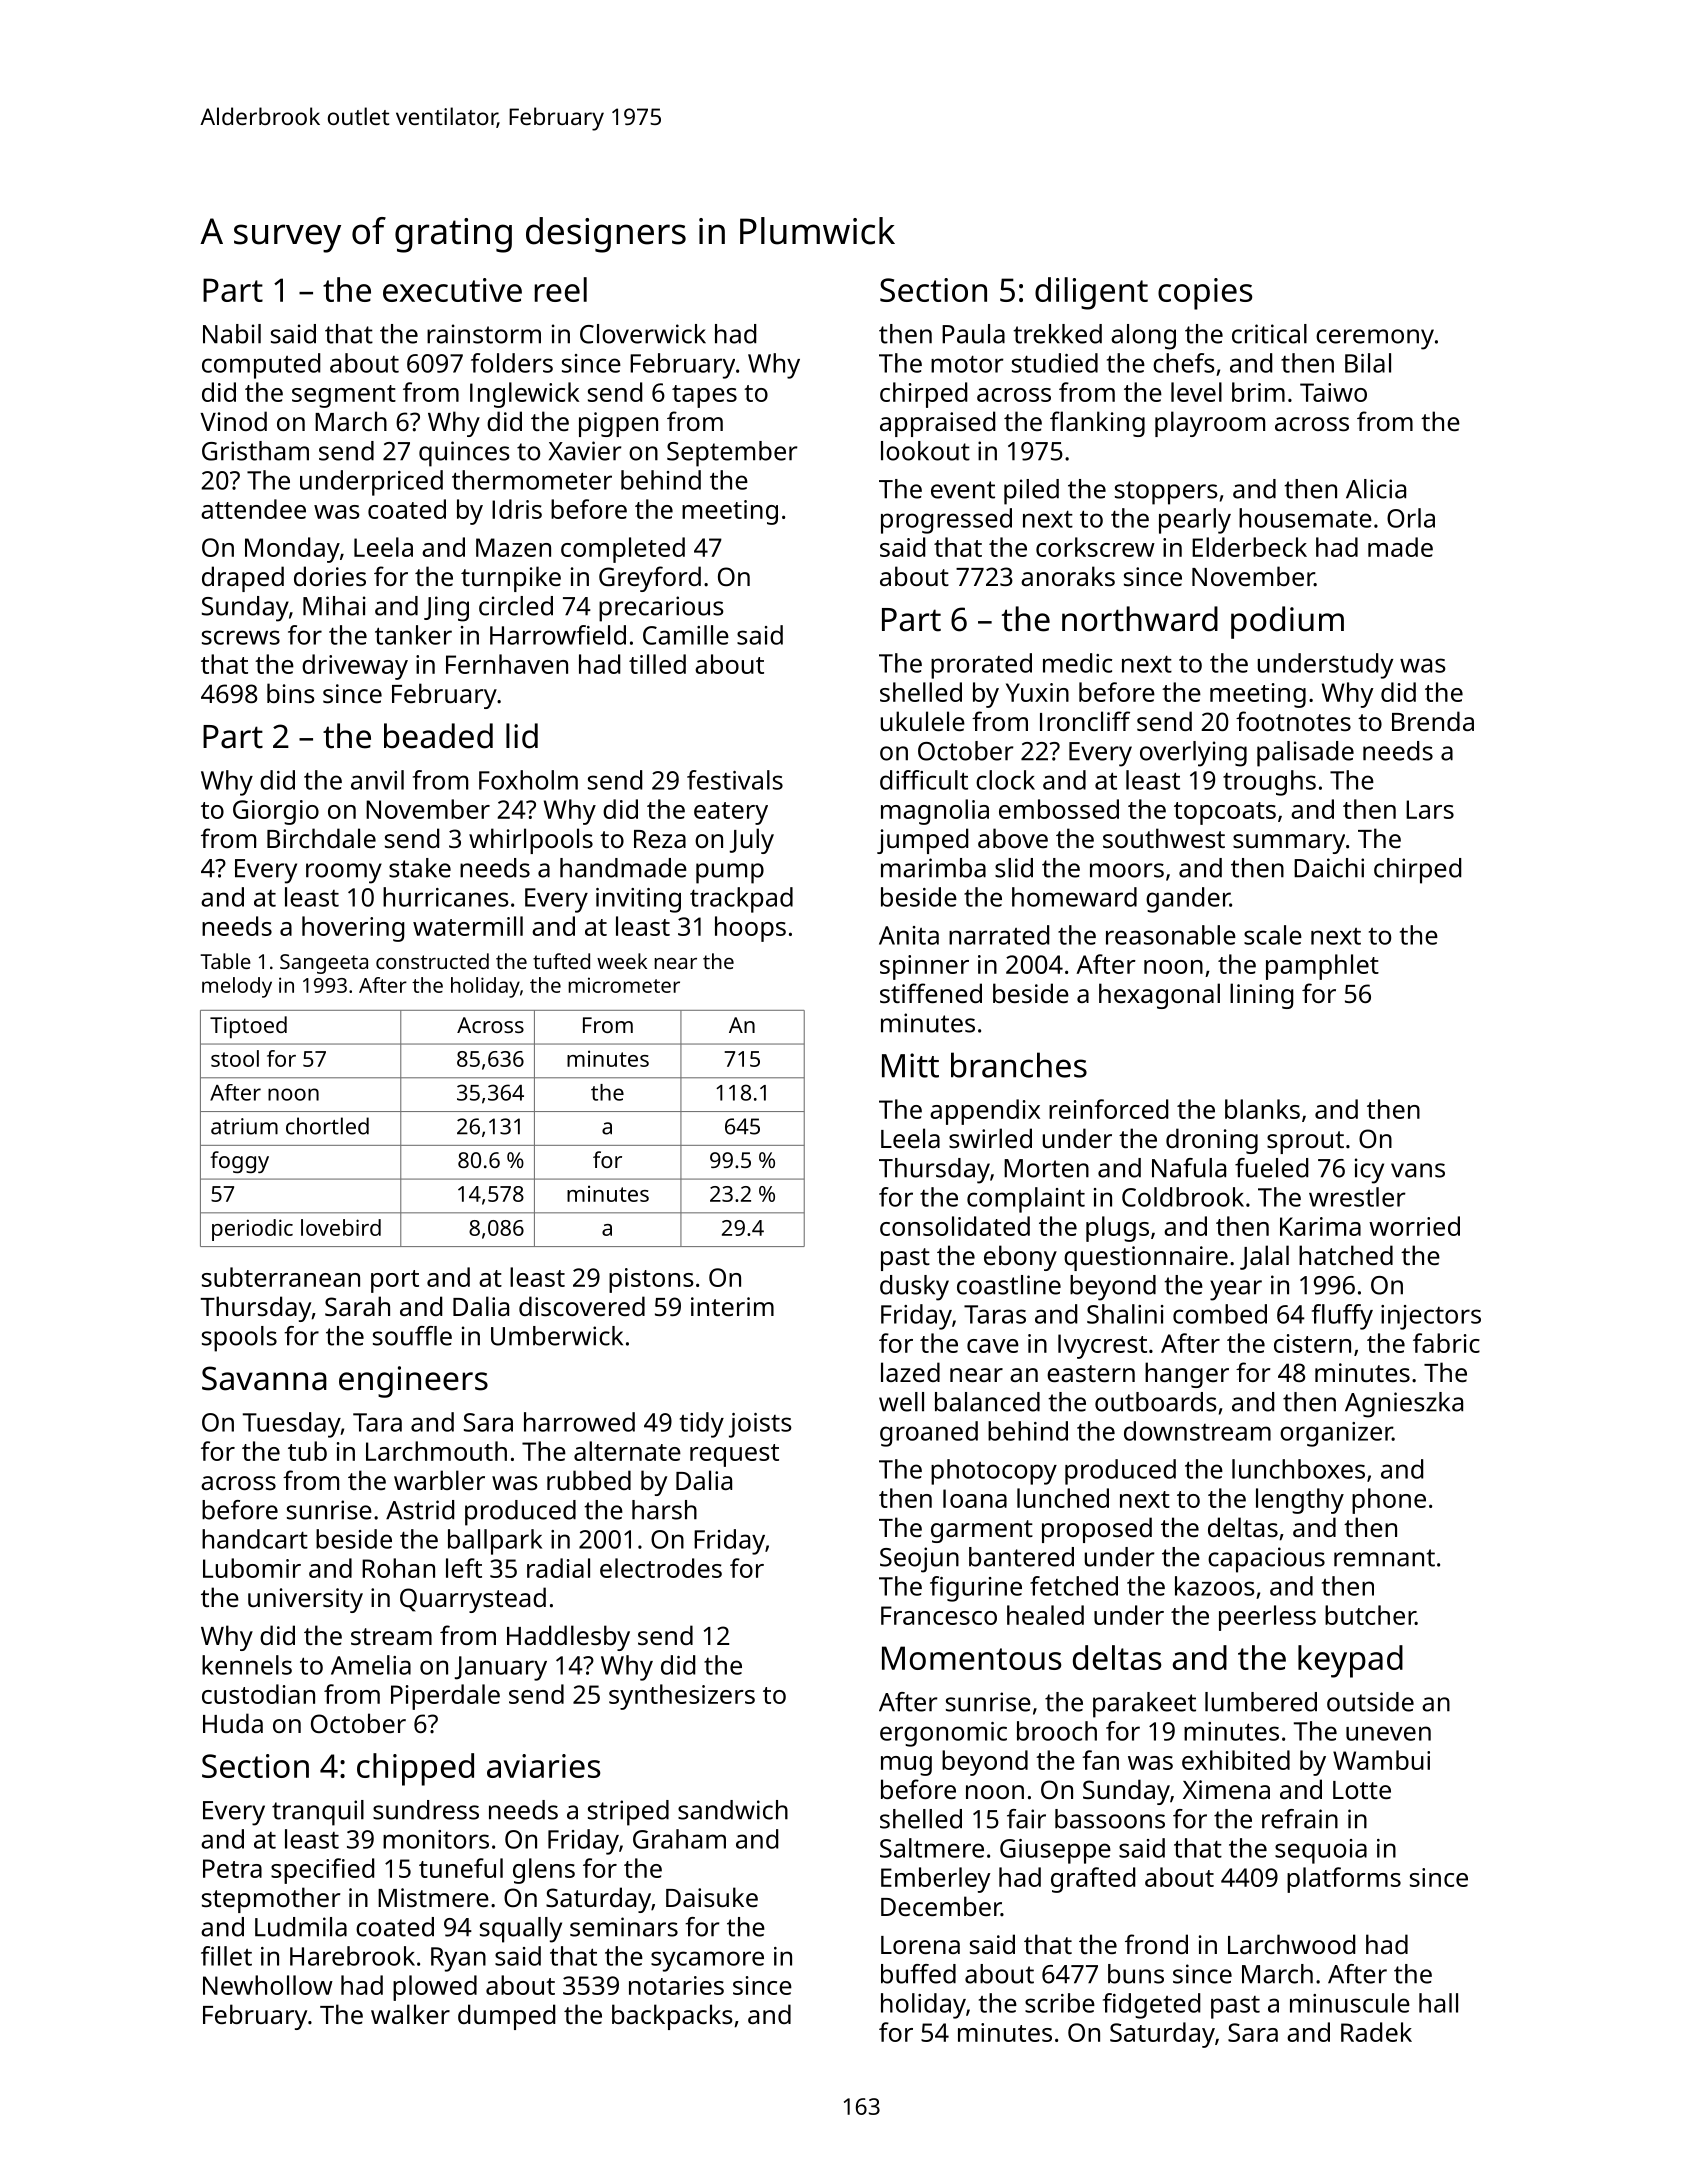  Describe the element at coordinates (1205, 294) in the screenshot. I see `copies` at that location.
